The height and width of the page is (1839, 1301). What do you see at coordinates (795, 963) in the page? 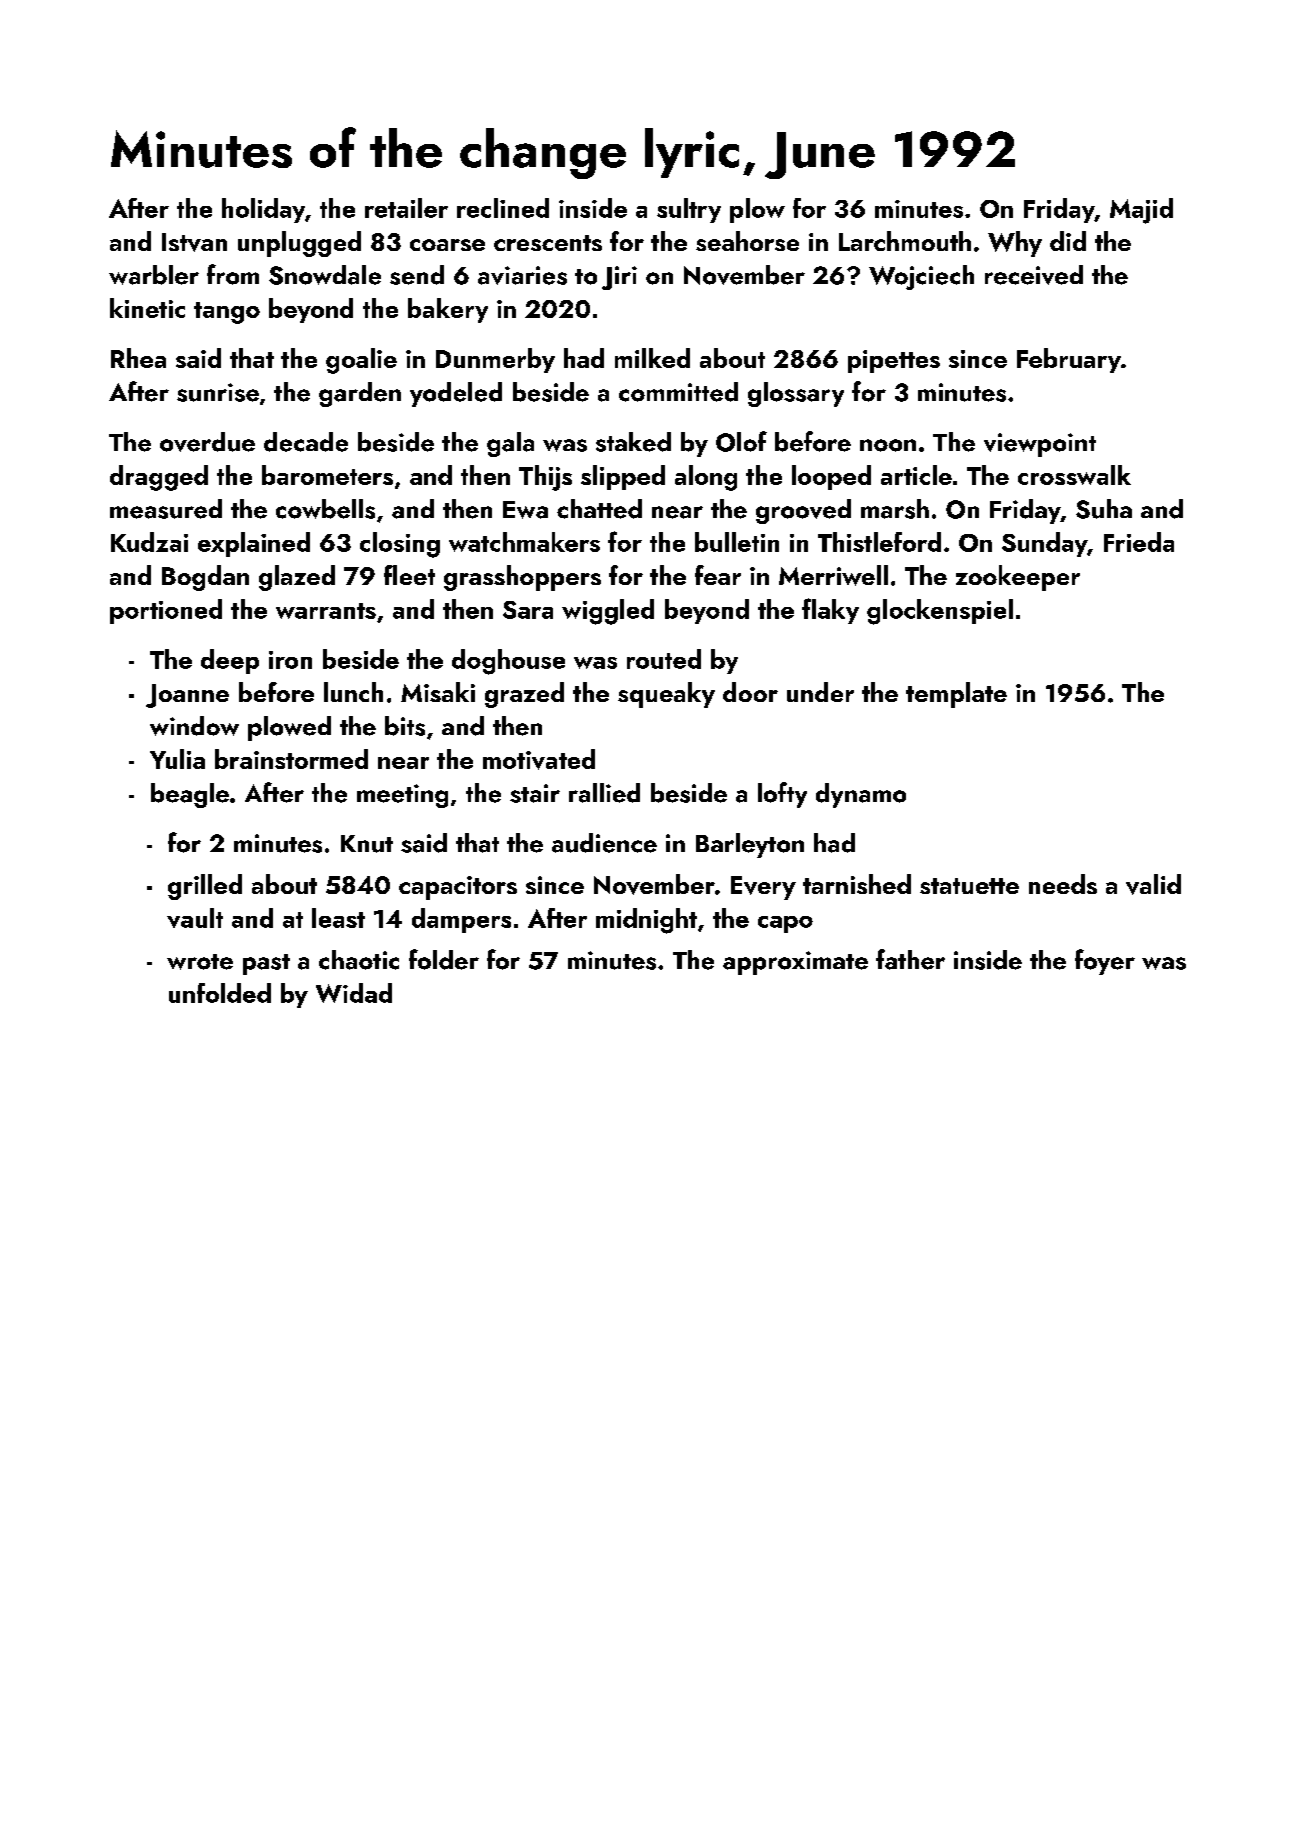
I see `approximate` at bounding box center [795, 963].
